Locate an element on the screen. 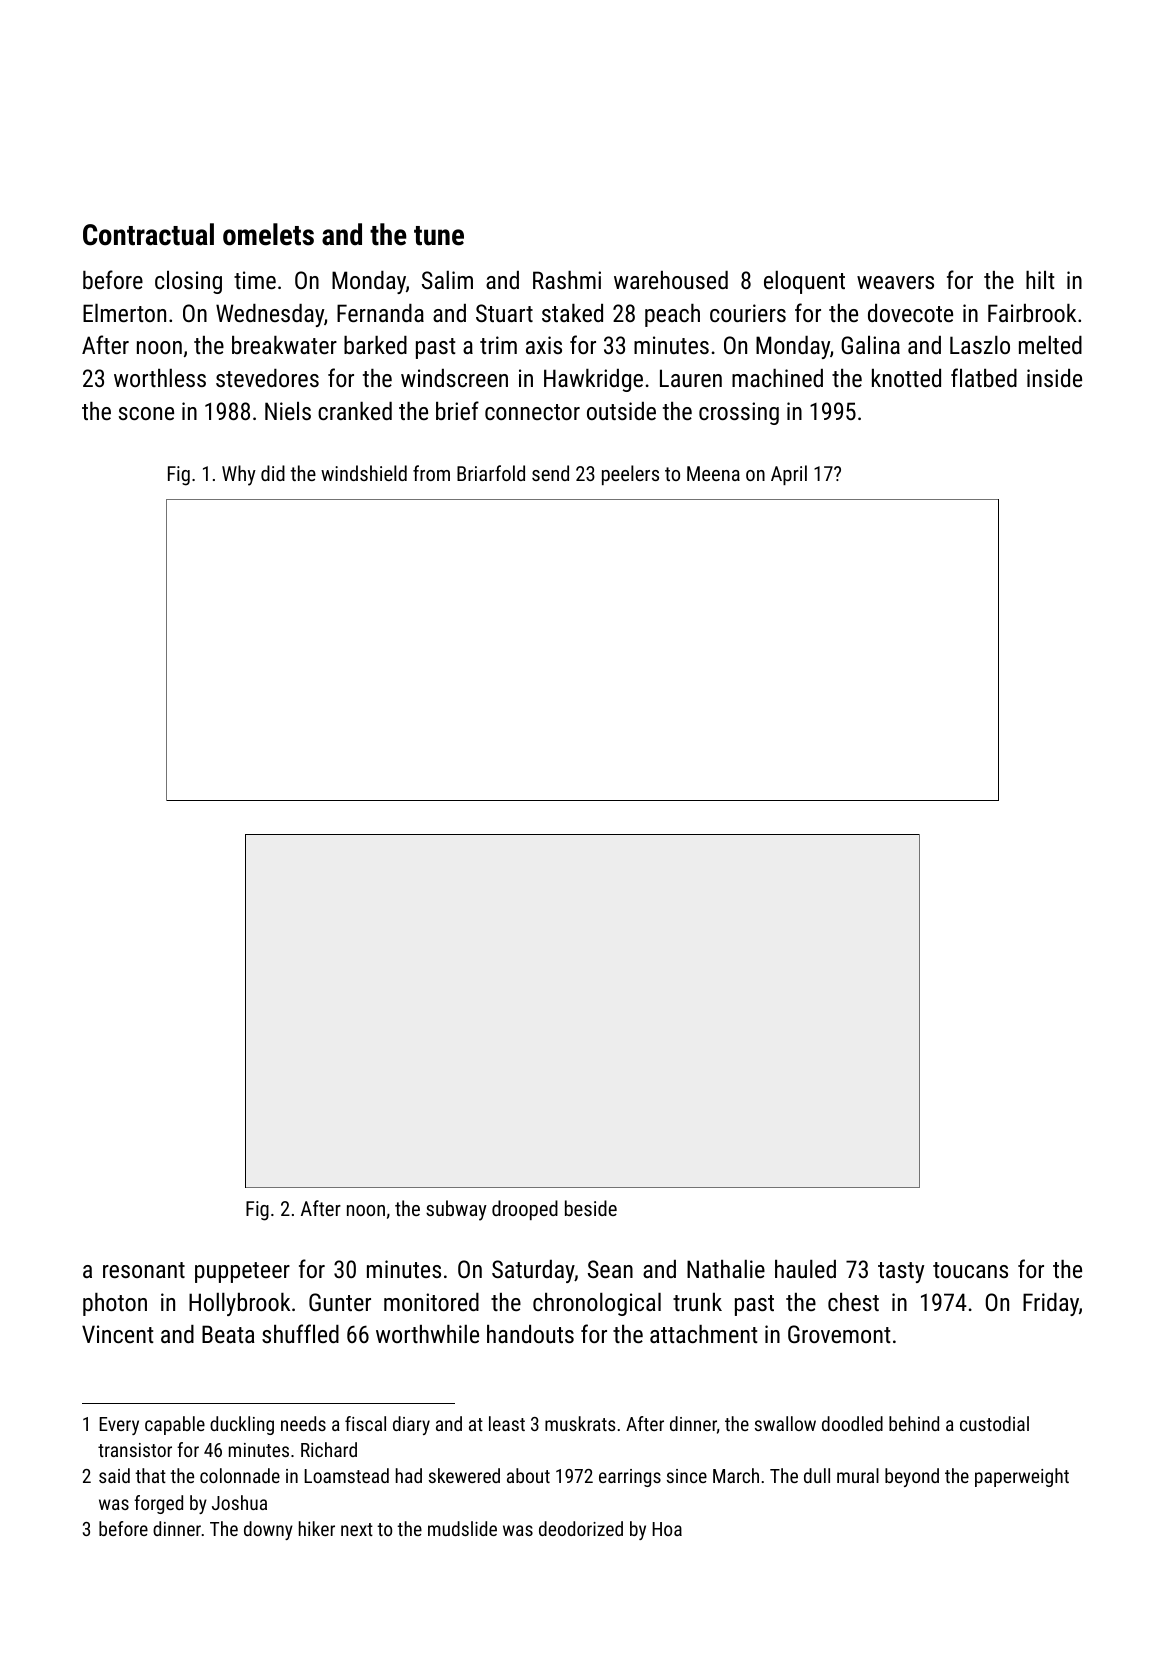 The image size is (1165, 1654). knotted is located at coordinates (906, 378).
